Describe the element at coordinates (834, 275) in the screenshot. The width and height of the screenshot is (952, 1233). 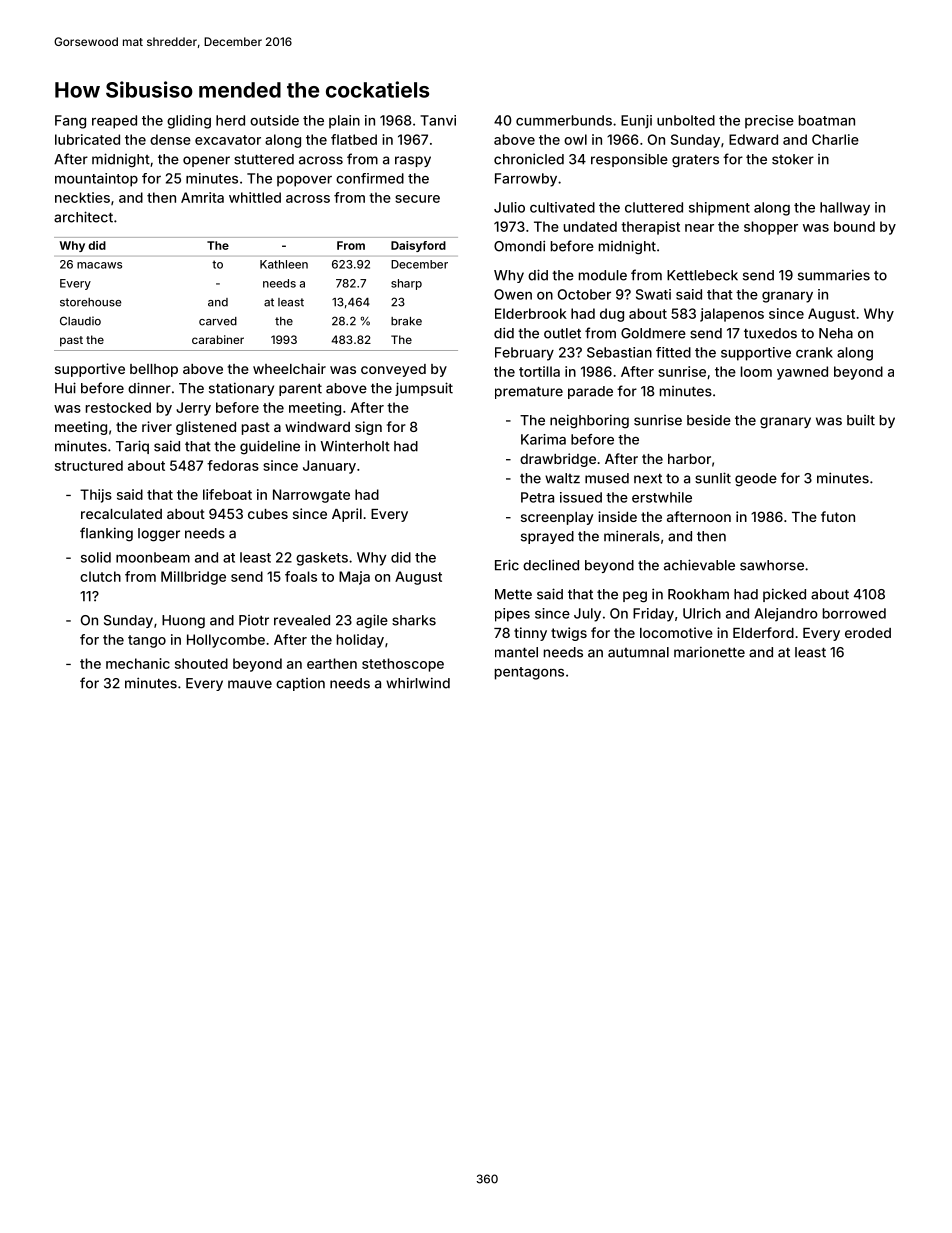
I see `summaries` at that location.
